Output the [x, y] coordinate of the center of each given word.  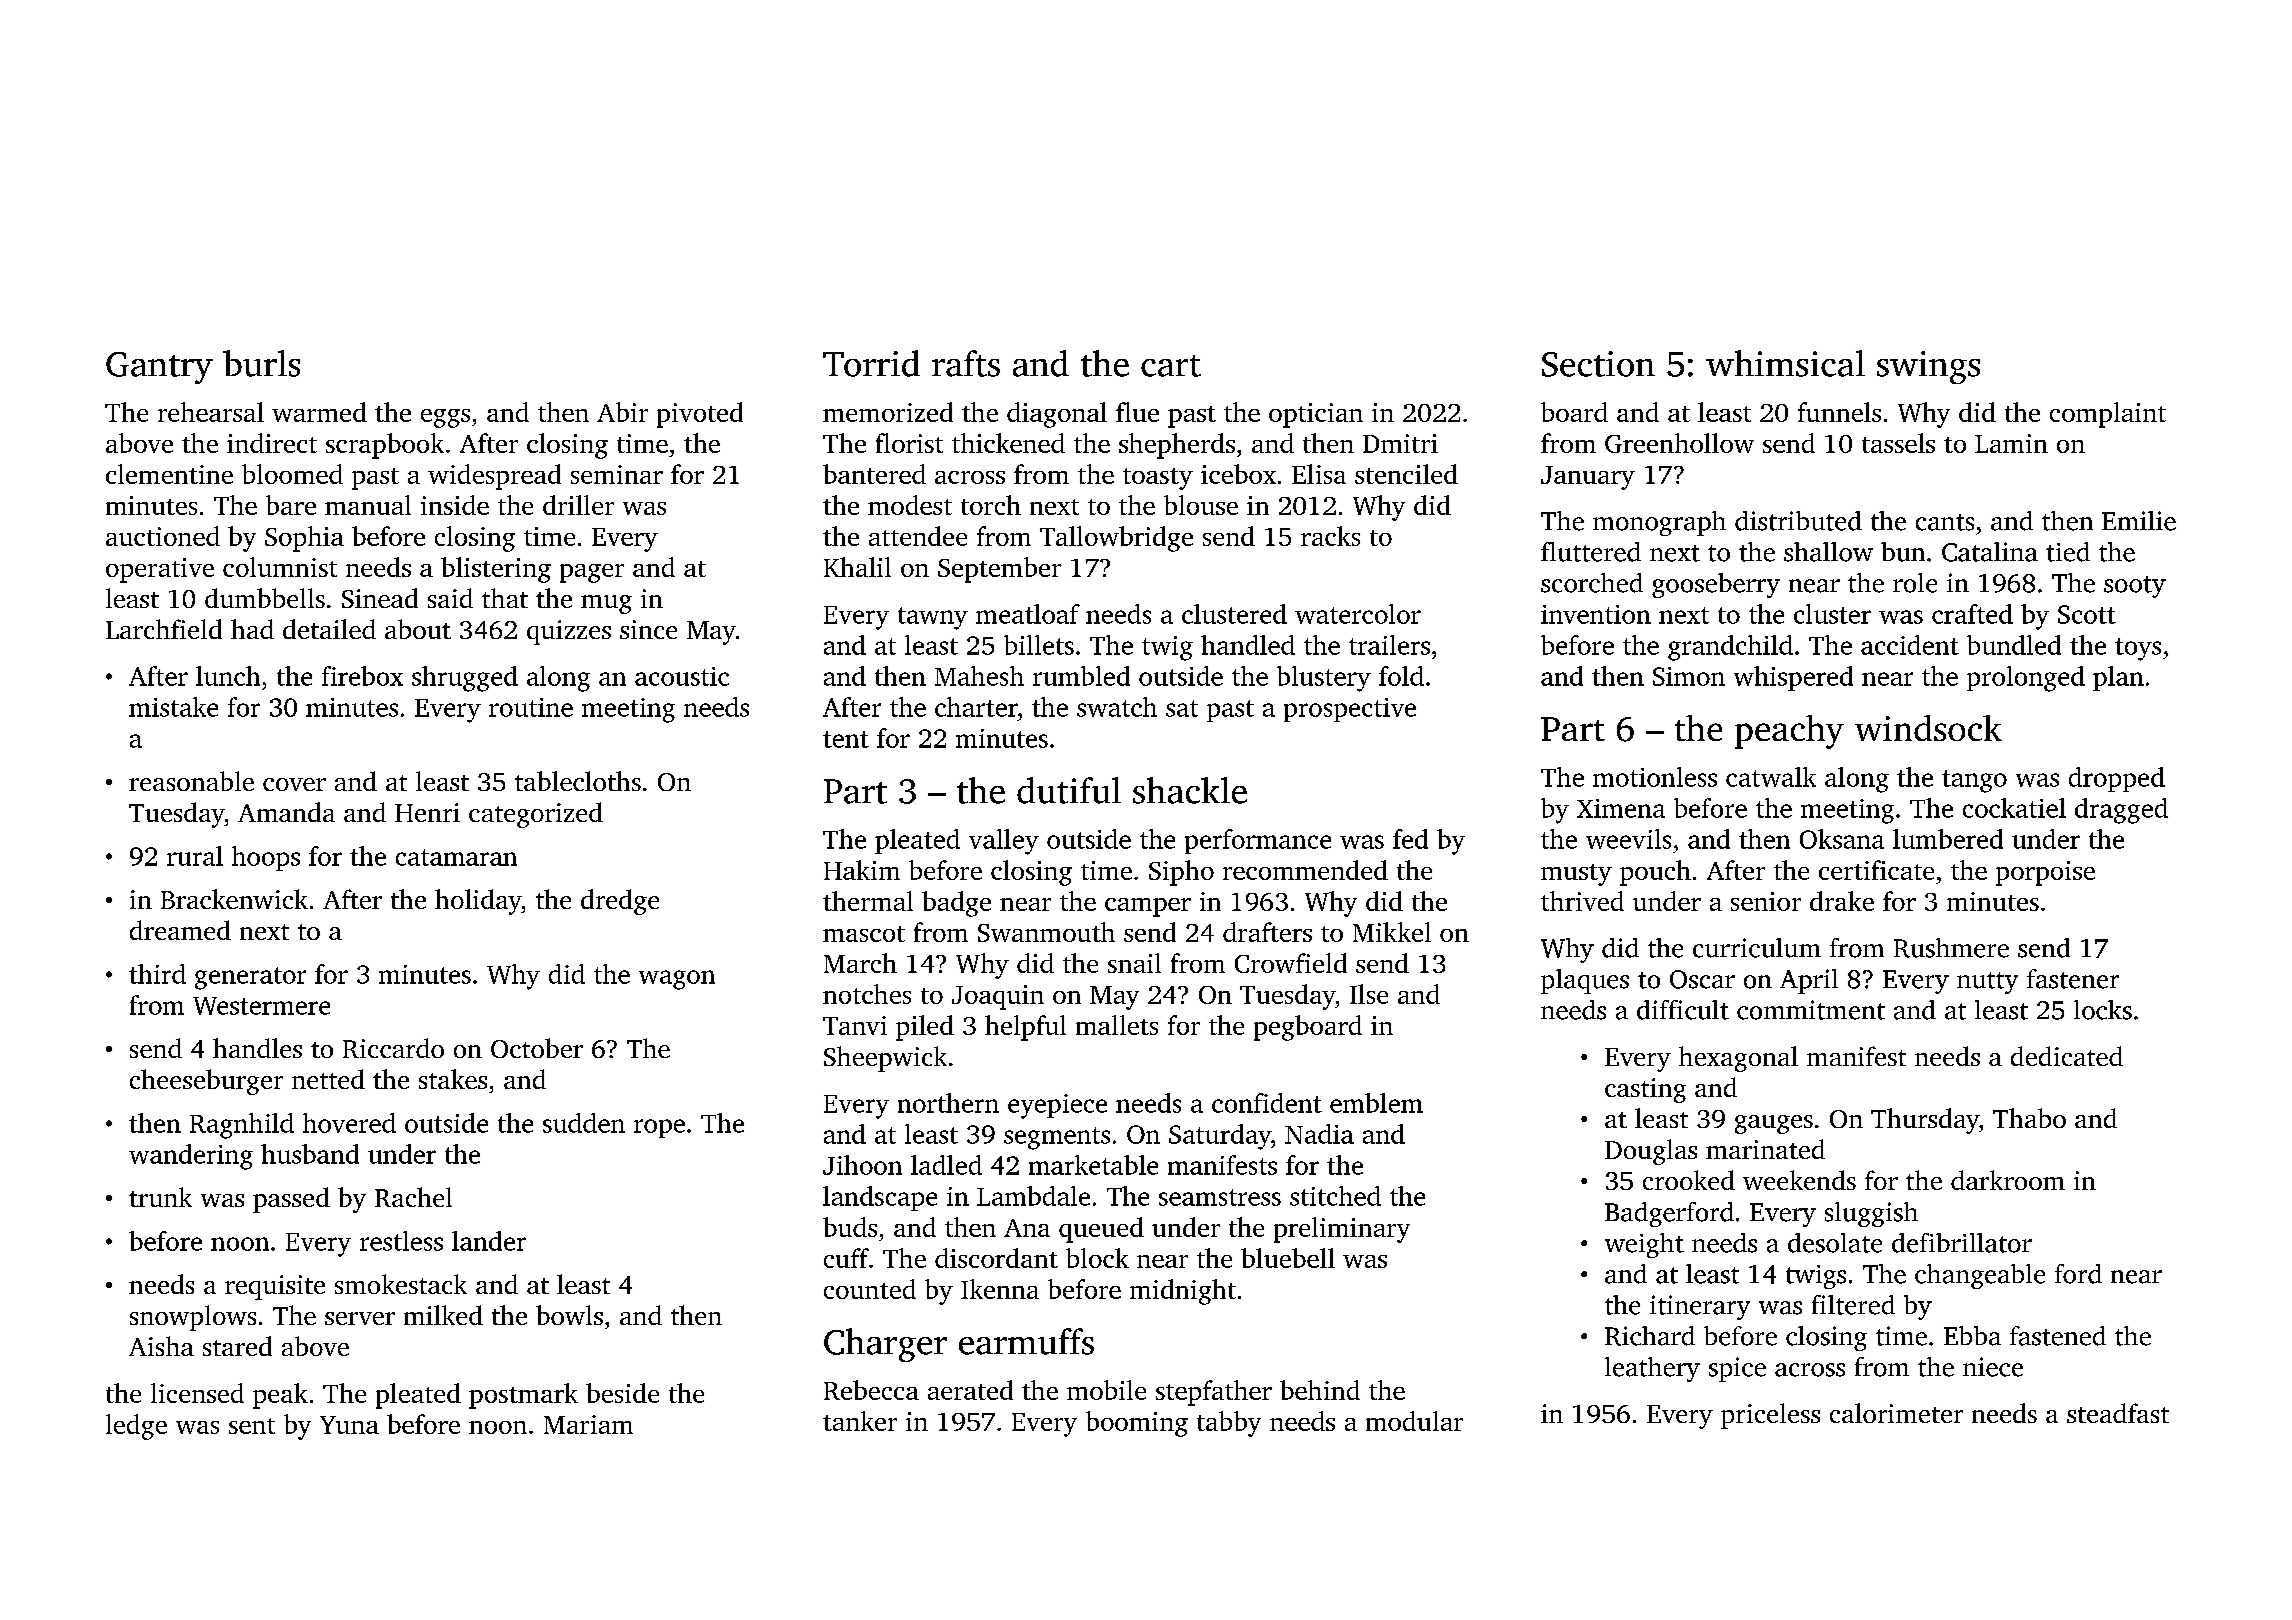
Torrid [871, 363]
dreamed [180, 930]
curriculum [1757, 948]
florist [909, 443]
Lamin [2011, 443]
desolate [1835, 1243]
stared [237, 1346]
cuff [846, 1258]
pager [592, 573]
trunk [160, 1197]
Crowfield [1291, 963]
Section [1598, 364]
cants [1945, 522]
